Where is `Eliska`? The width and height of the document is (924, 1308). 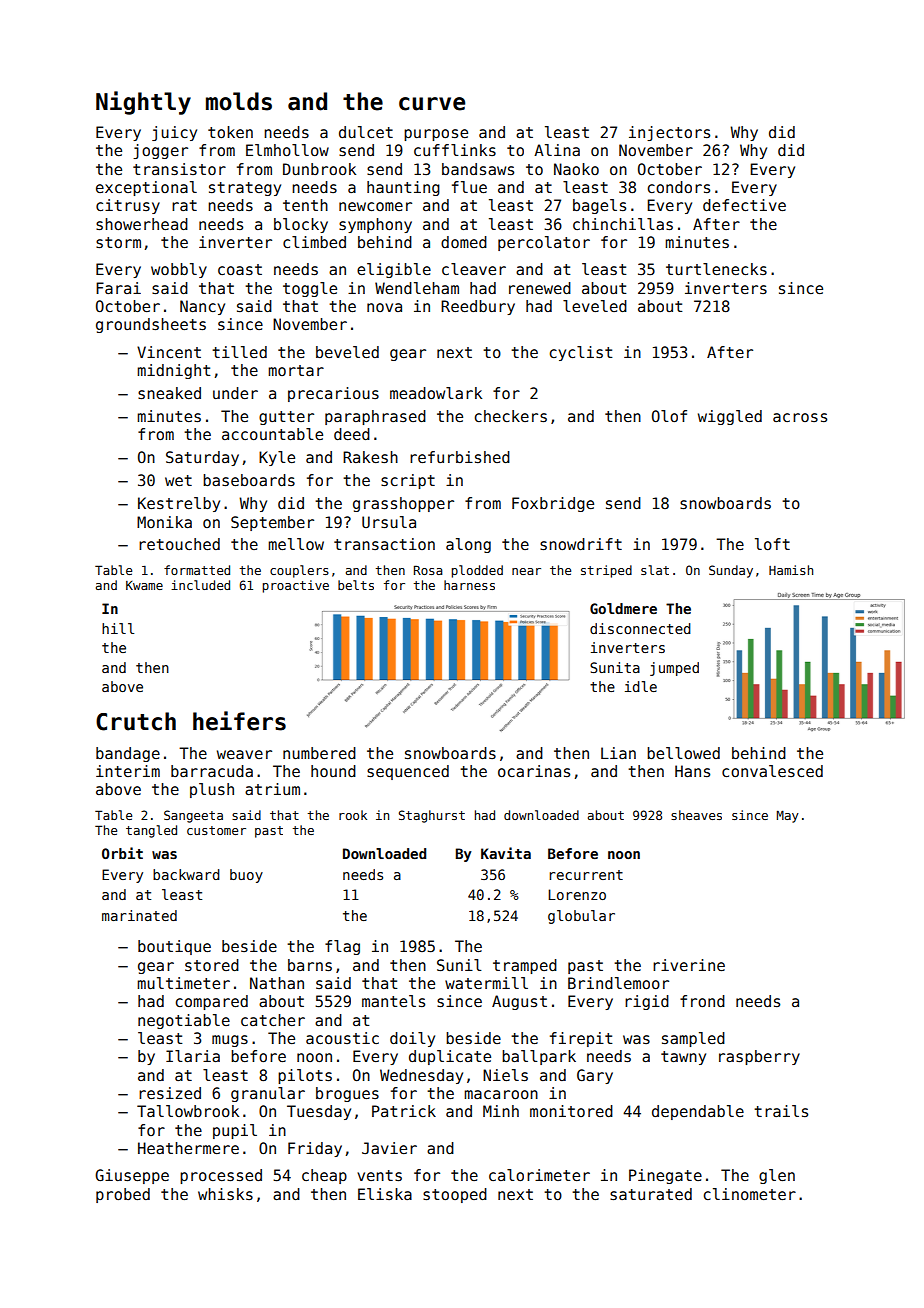
Eliska is located at coordinates (385, 1194).
